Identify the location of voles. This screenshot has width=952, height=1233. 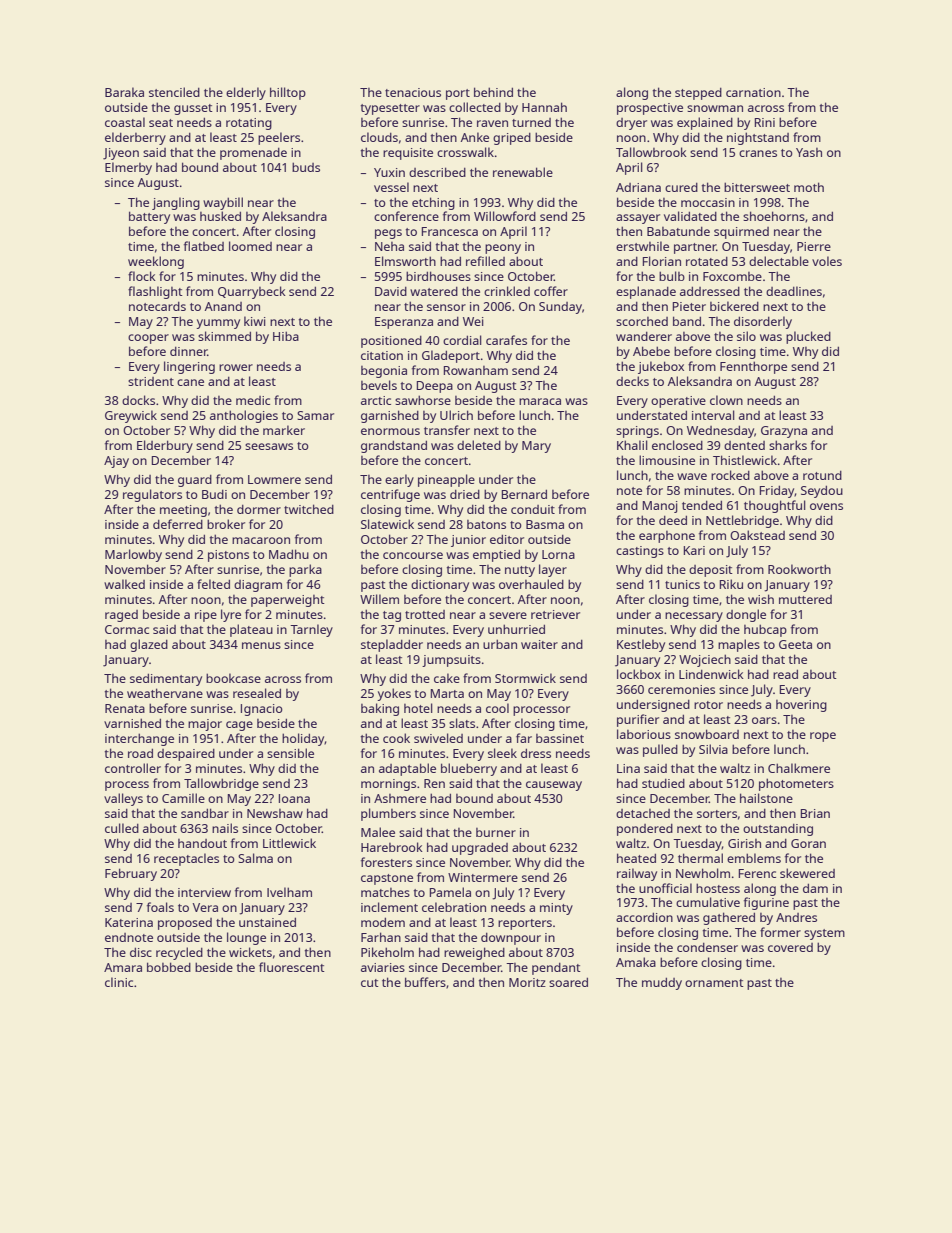
(827, 261).
